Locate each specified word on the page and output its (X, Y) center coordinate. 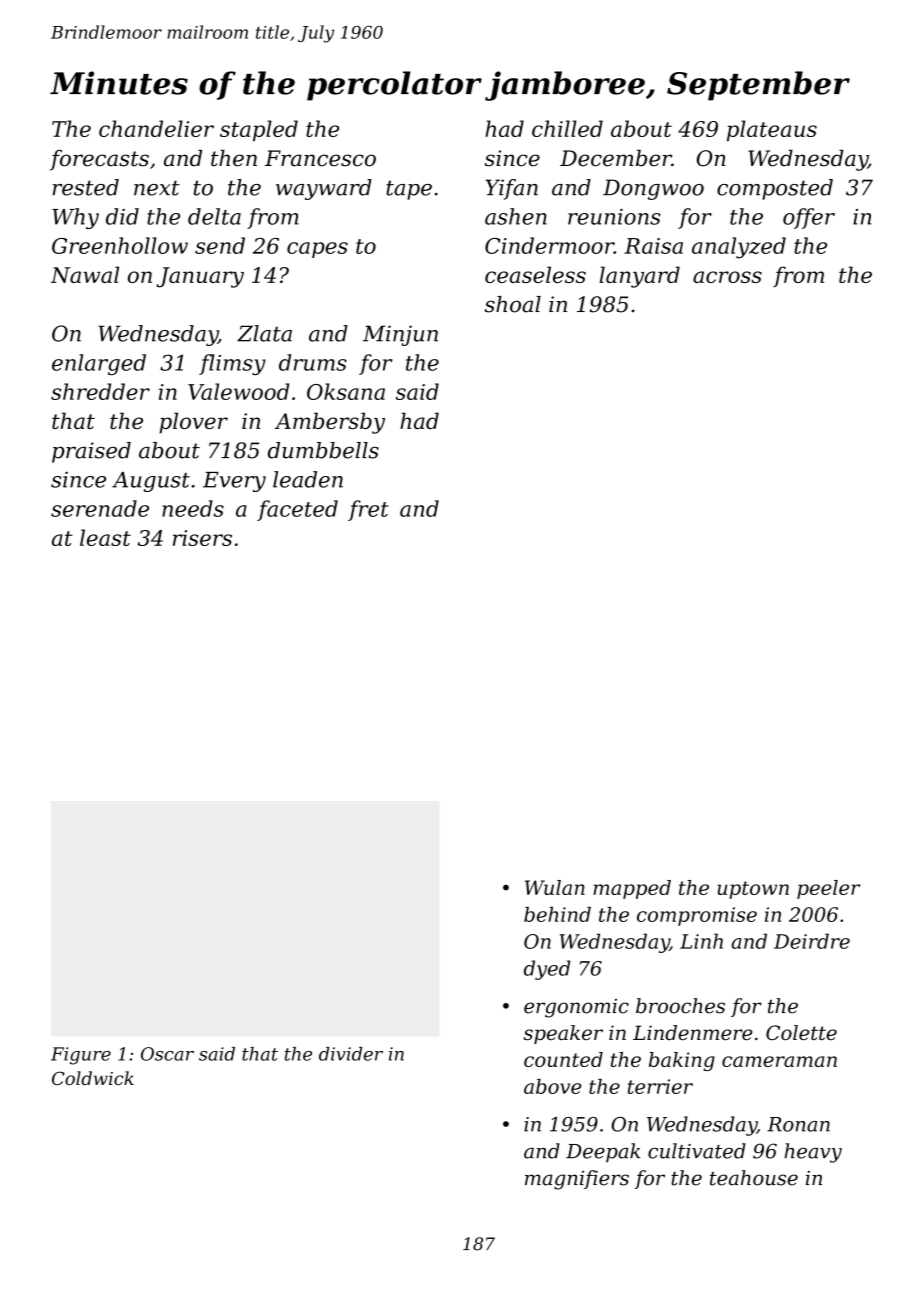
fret (368, 510)
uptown (753, 890)
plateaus (772, 130)
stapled (259, 130)
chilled (567, 128)
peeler (828, 889)
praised (91, 452)
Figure (81, 1056)
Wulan (555, 887)
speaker (563, 1034)
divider (351, 1054)
